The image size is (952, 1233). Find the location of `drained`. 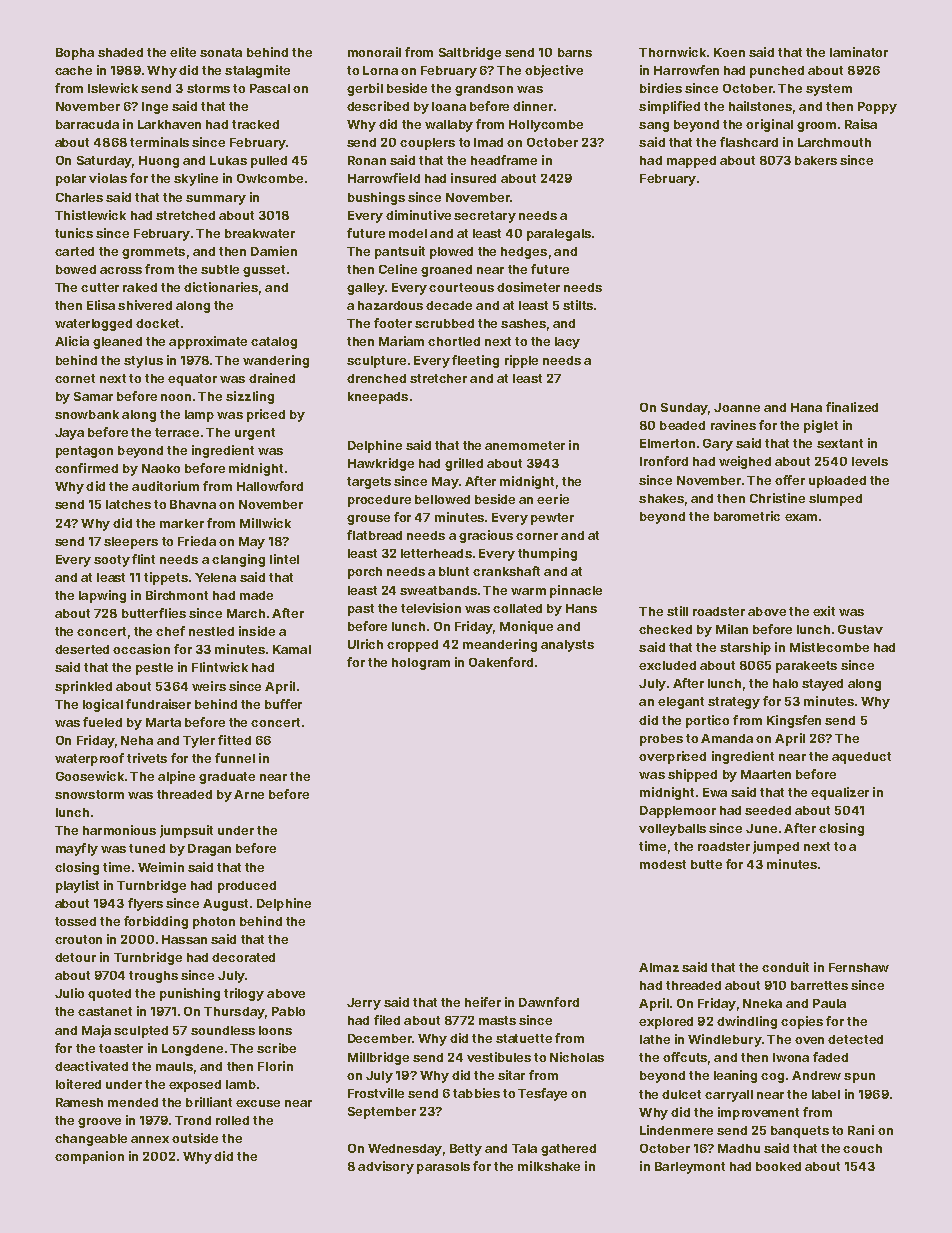

drained is located at coordinates (272, 378).
